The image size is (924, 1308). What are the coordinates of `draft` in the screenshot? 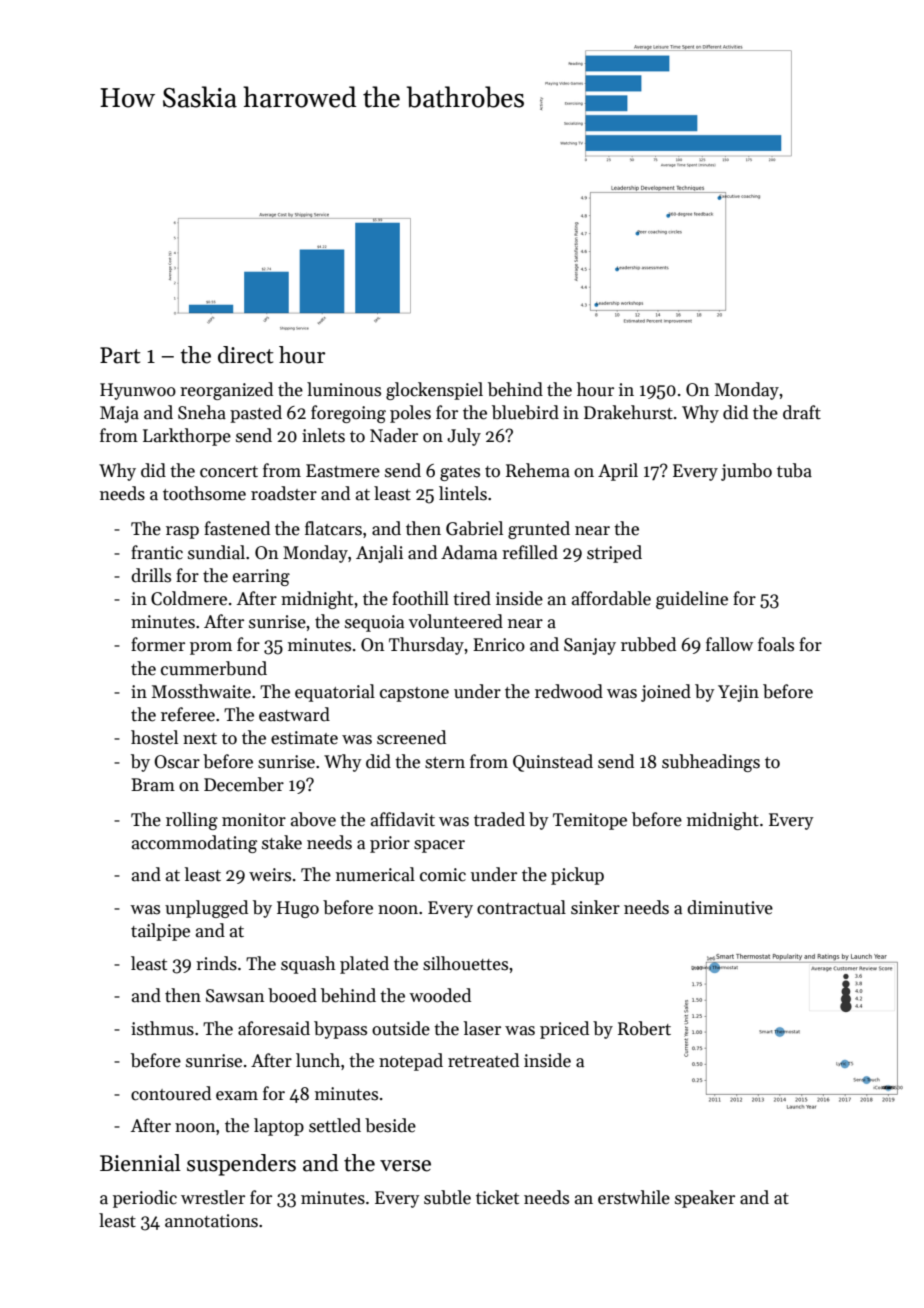 It's located at (802, 412).
